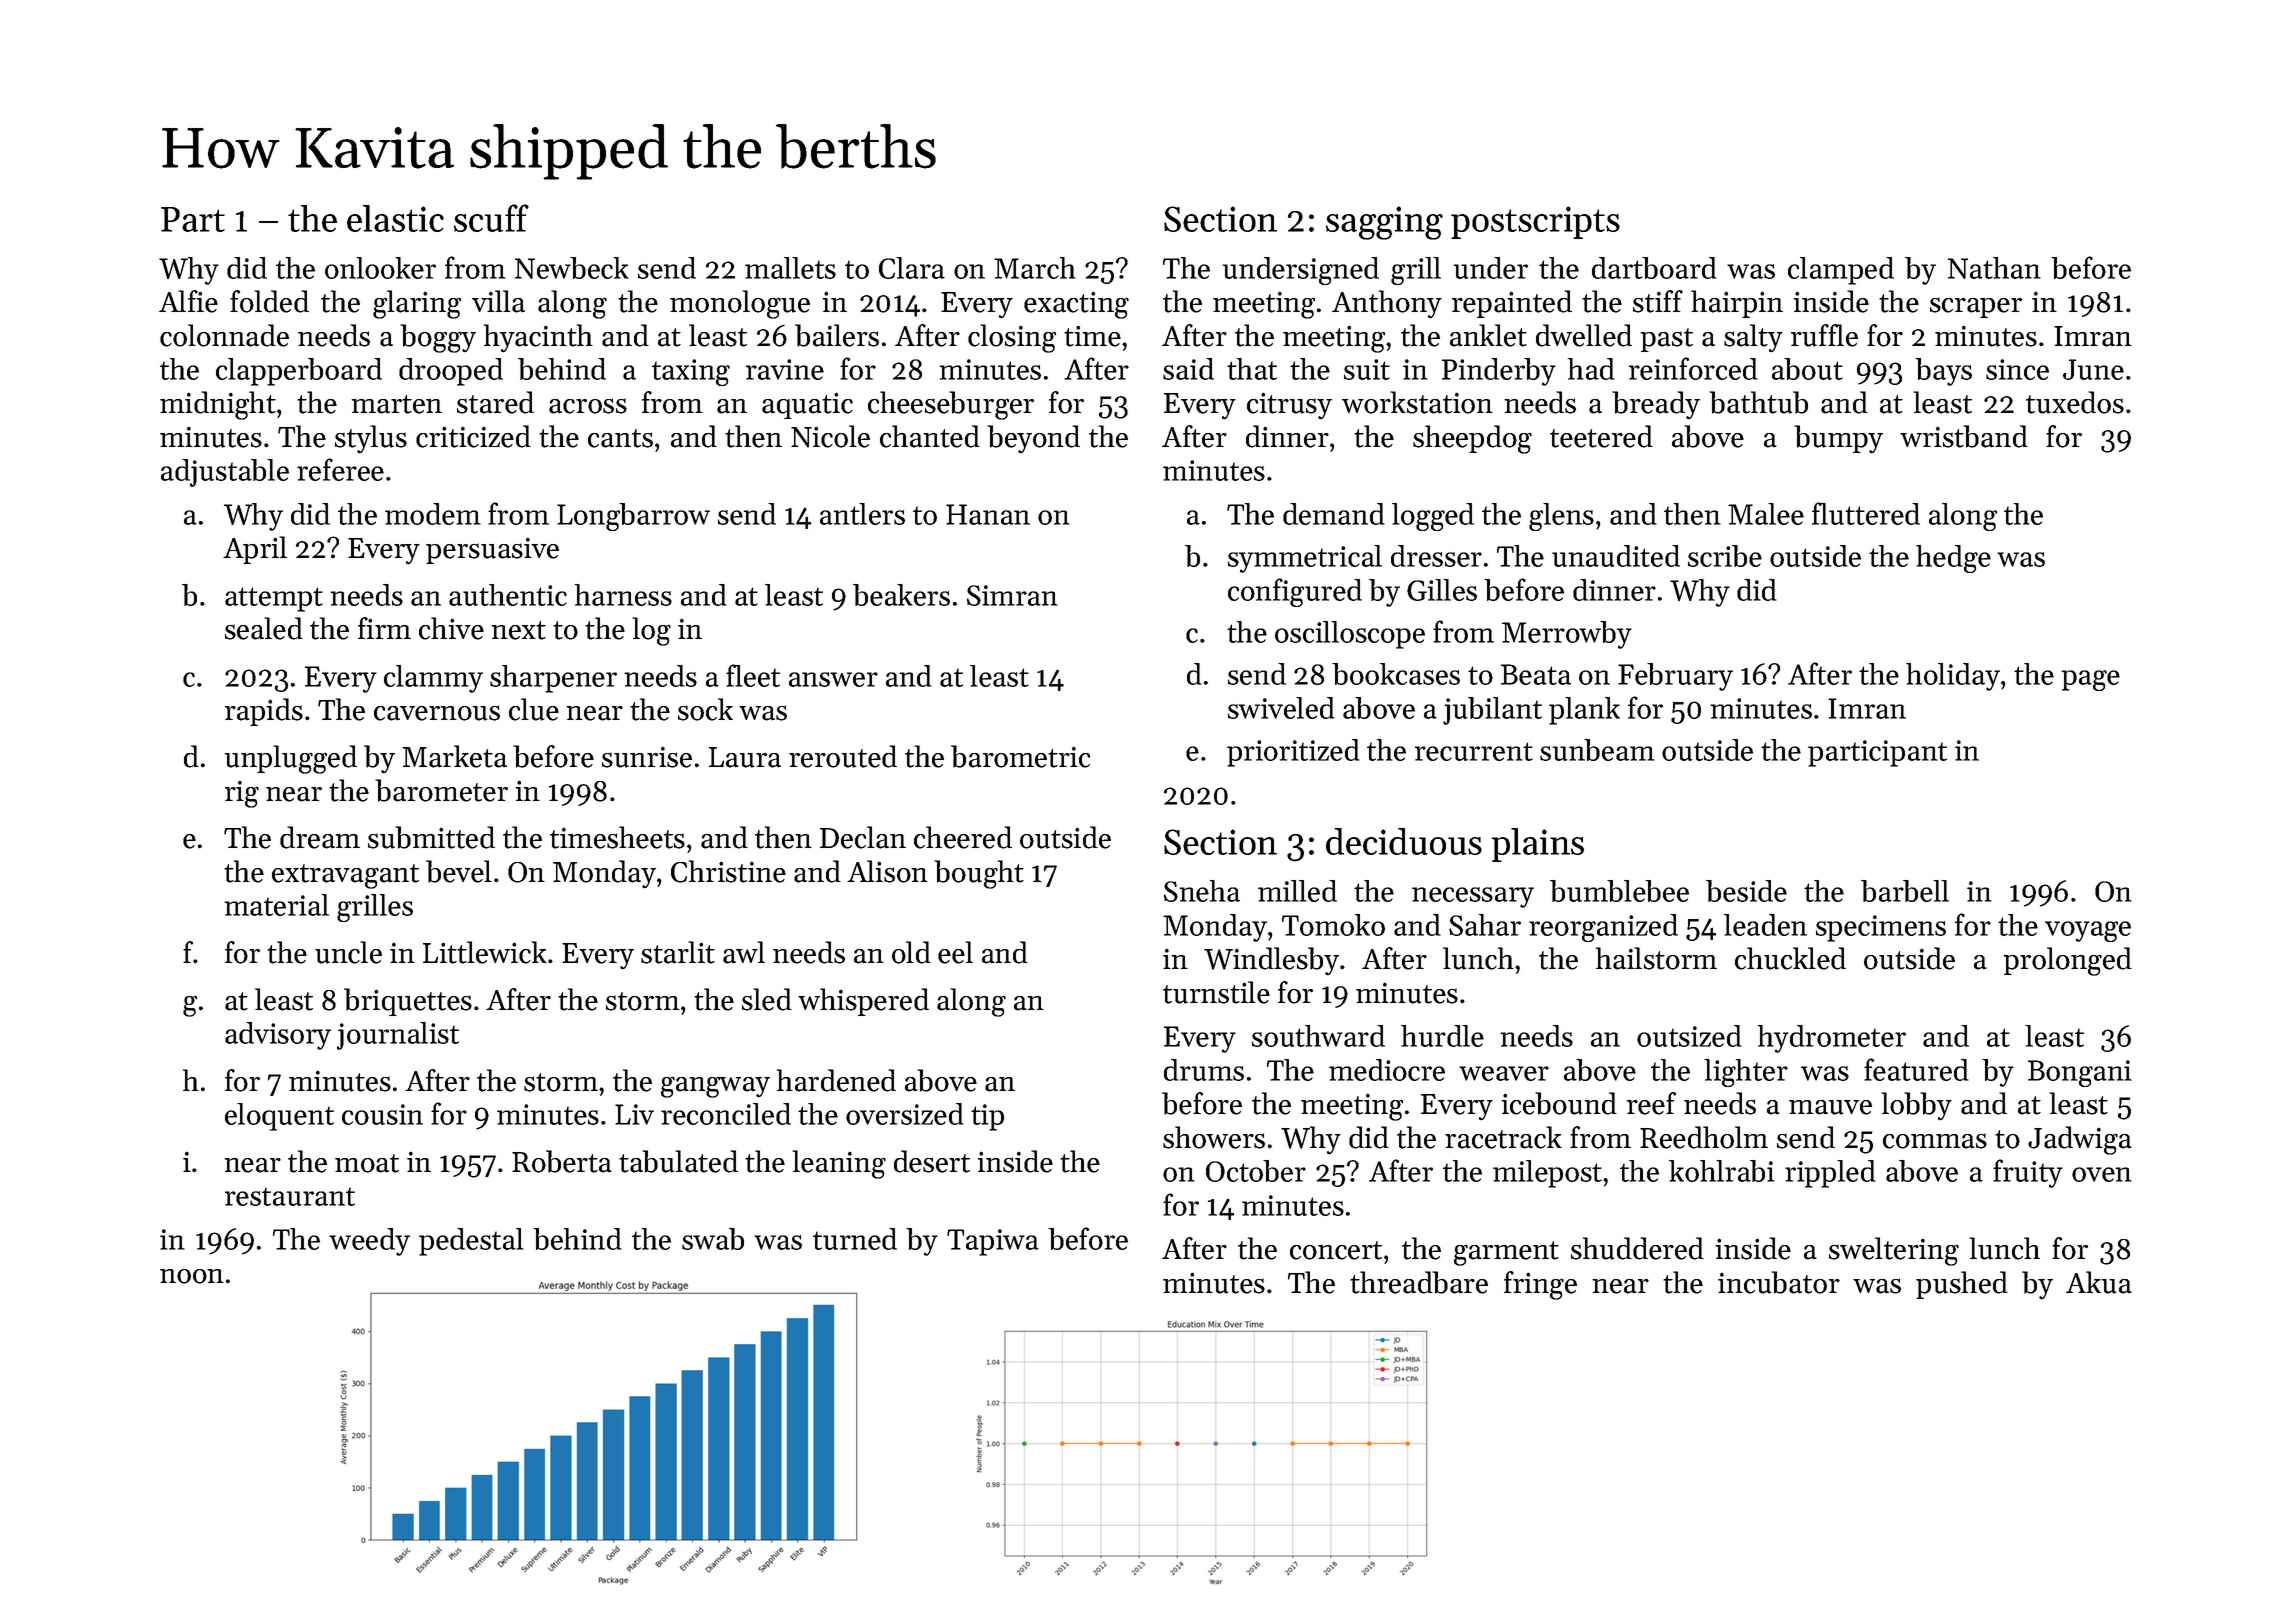 The width and height of the image is (2292, 1620). Describe the element at coordinates (279, 1117) in the image. I see `eloquent` at that location.
